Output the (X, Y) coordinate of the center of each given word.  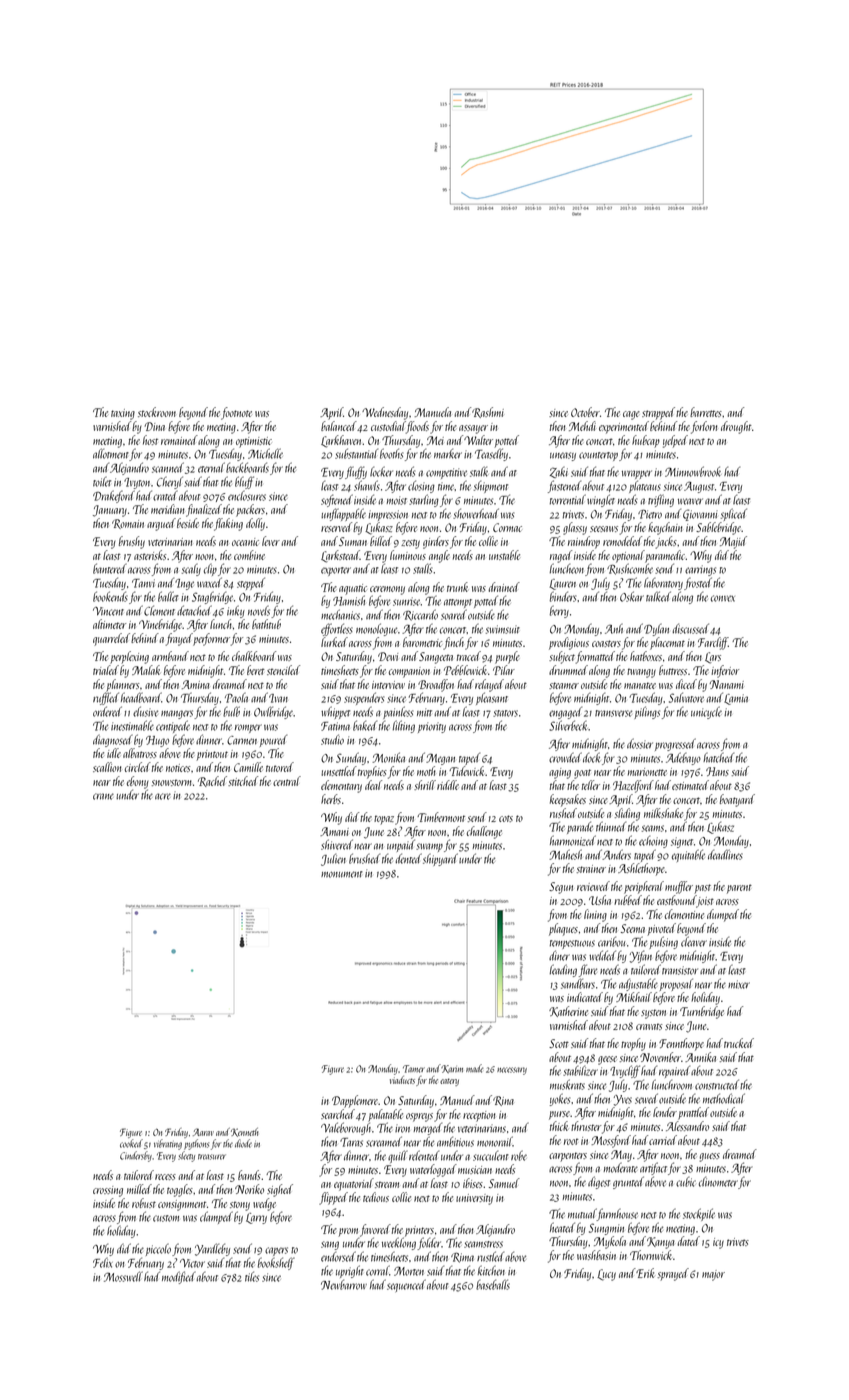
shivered (337, 844)
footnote (236, 413)
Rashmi (488, 412)
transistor (680, 970)
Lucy (606, 1275)
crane (103, 796)
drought (736, 427)
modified (179, 1277)
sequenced (406, 1285)
